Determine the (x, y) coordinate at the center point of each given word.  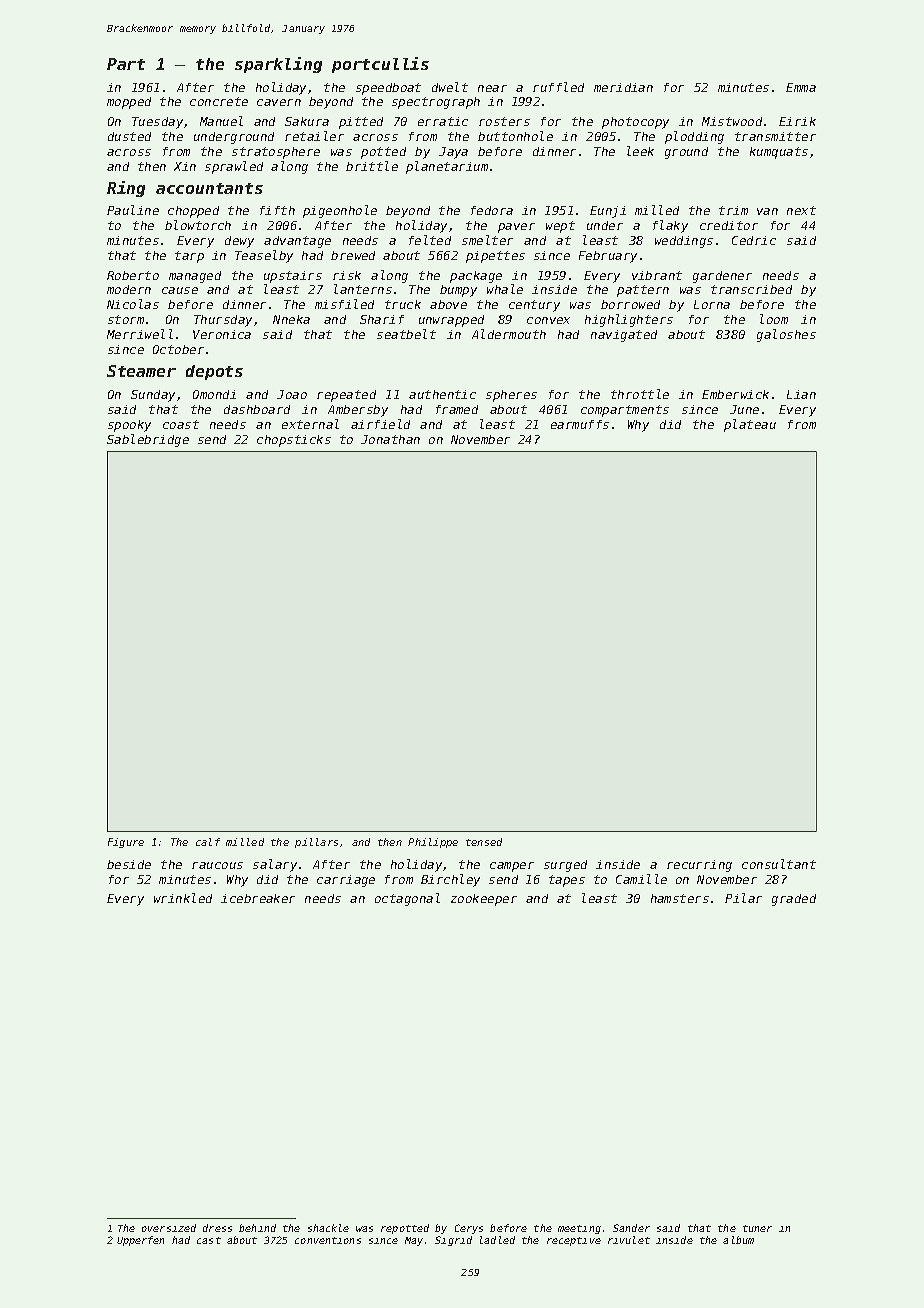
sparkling (278, 65)
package (476, 277)
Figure (126, 843)
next (801, 210)
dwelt (450, 87)
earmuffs (580, 424)
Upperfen (140, 1241)
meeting (579, 1229)
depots (214, 372)
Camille (641, 879)
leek (640, 151)
